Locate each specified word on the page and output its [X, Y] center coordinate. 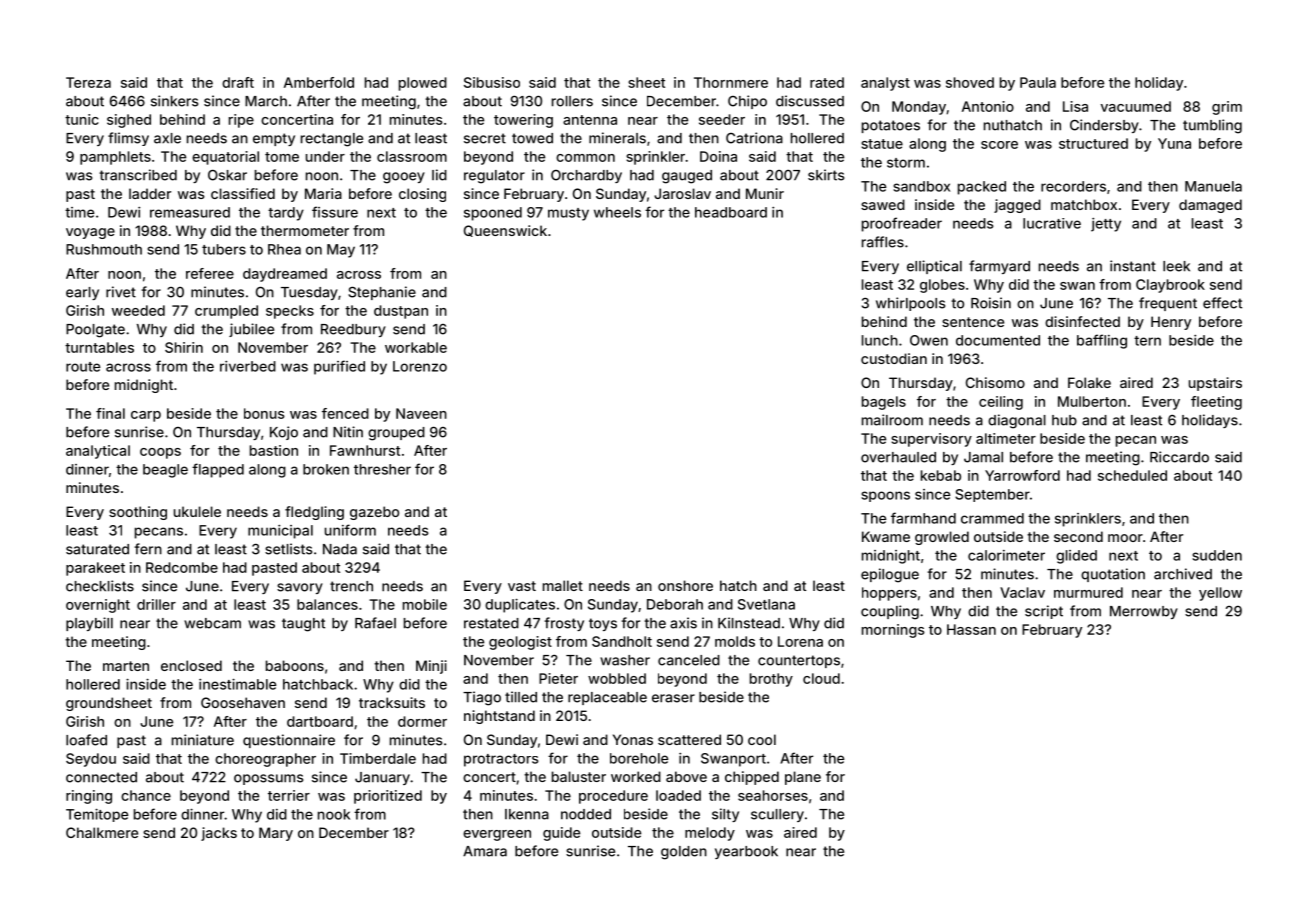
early [82, 293]
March [266, 101]
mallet [563, 585]
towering [523, 121]
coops [160, 453]
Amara [485, 851]
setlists [288, 549]
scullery [777, 815]
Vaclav [1022, 592]
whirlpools [910, 304]
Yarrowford [1022, 475]
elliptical [934, 267]
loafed [86, 740]
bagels [884, 403]
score [999, 145]
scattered [689, 739]
